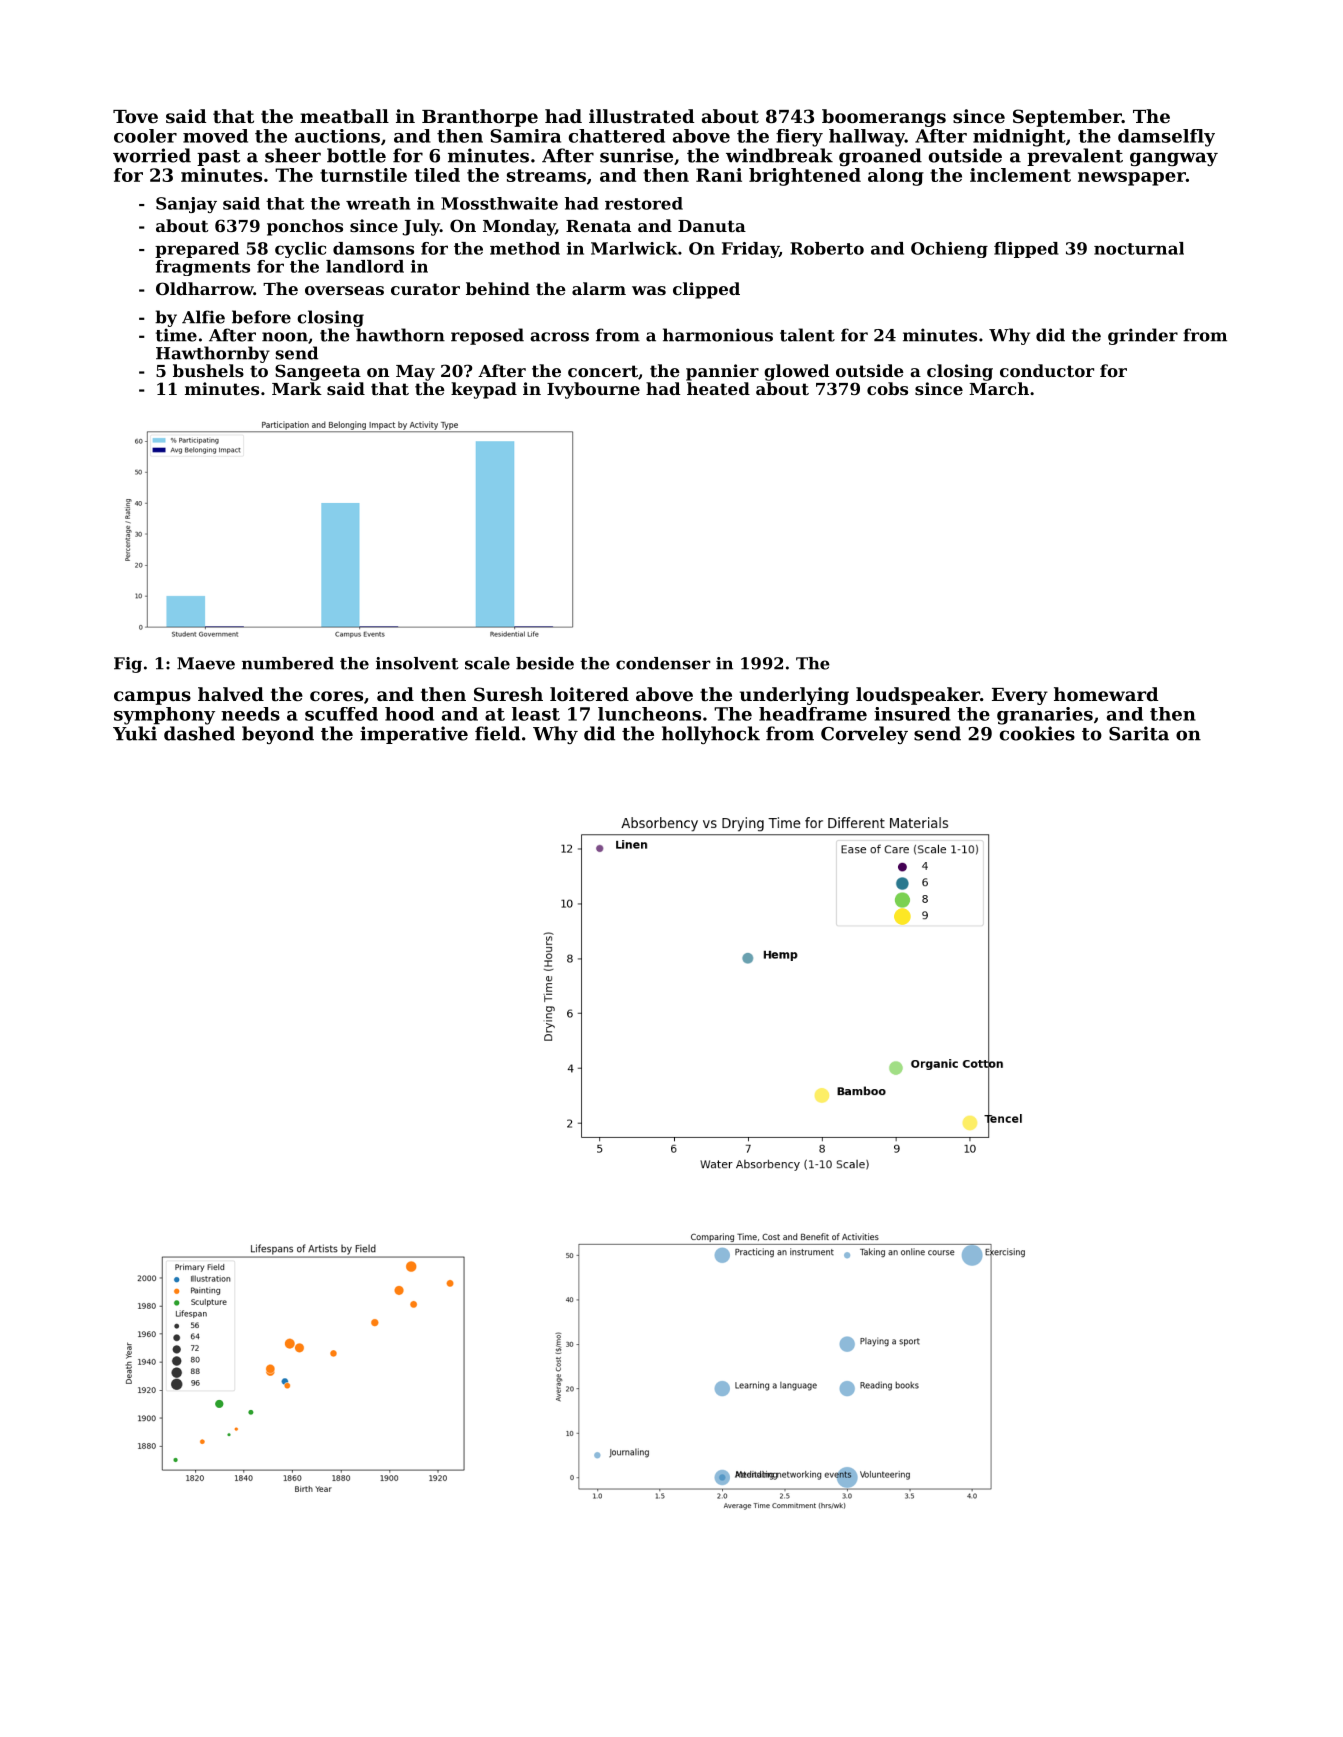  Describe the element at coordinates (887, 388) in the page. I see `cobs` at that location.
